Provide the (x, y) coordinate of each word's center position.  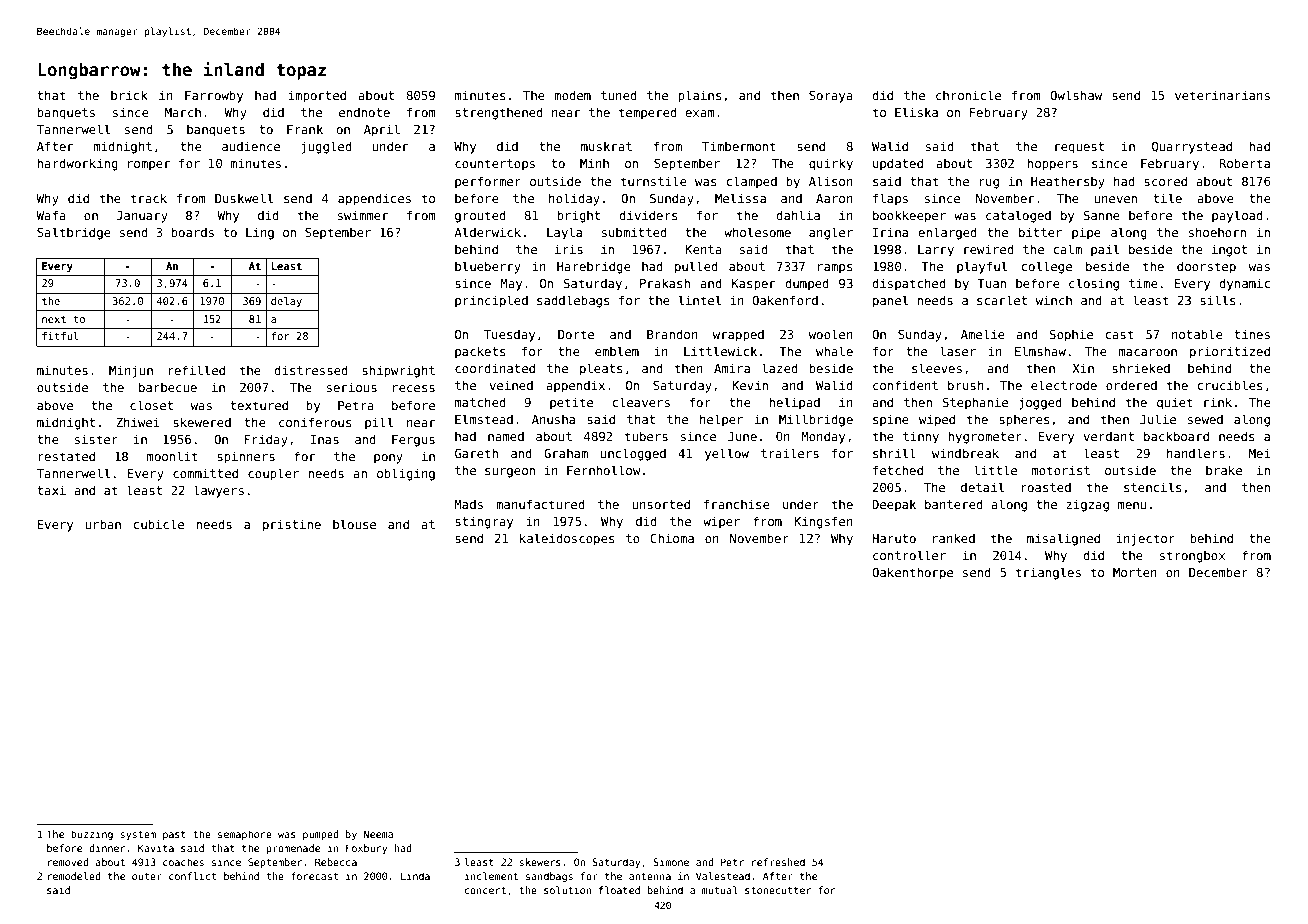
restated (67, 456)
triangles (1048, 573)
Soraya (831, 96)
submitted (634, 232)
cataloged (1018, 216)
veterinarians (1222, 95)
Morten (1135, 572)
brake (1224, 470)
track (149, 198)
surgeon (510, 473)
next (54, 319)
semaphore (245, 835)
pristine (292, 525)
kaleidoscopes (567, 539)
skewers (540, 862)
